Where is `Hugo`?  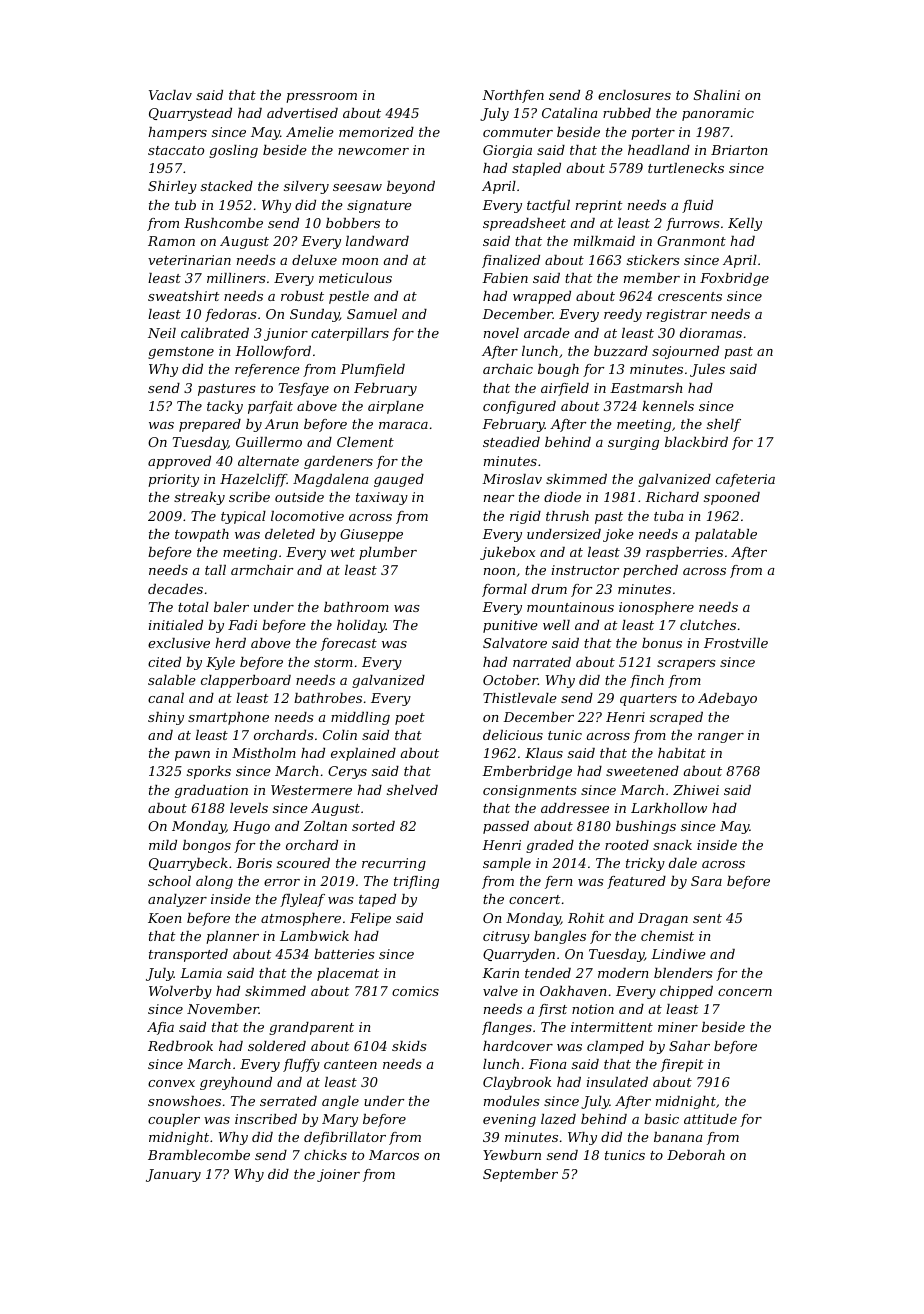
Hugo is located at coordinates (251, 827).
